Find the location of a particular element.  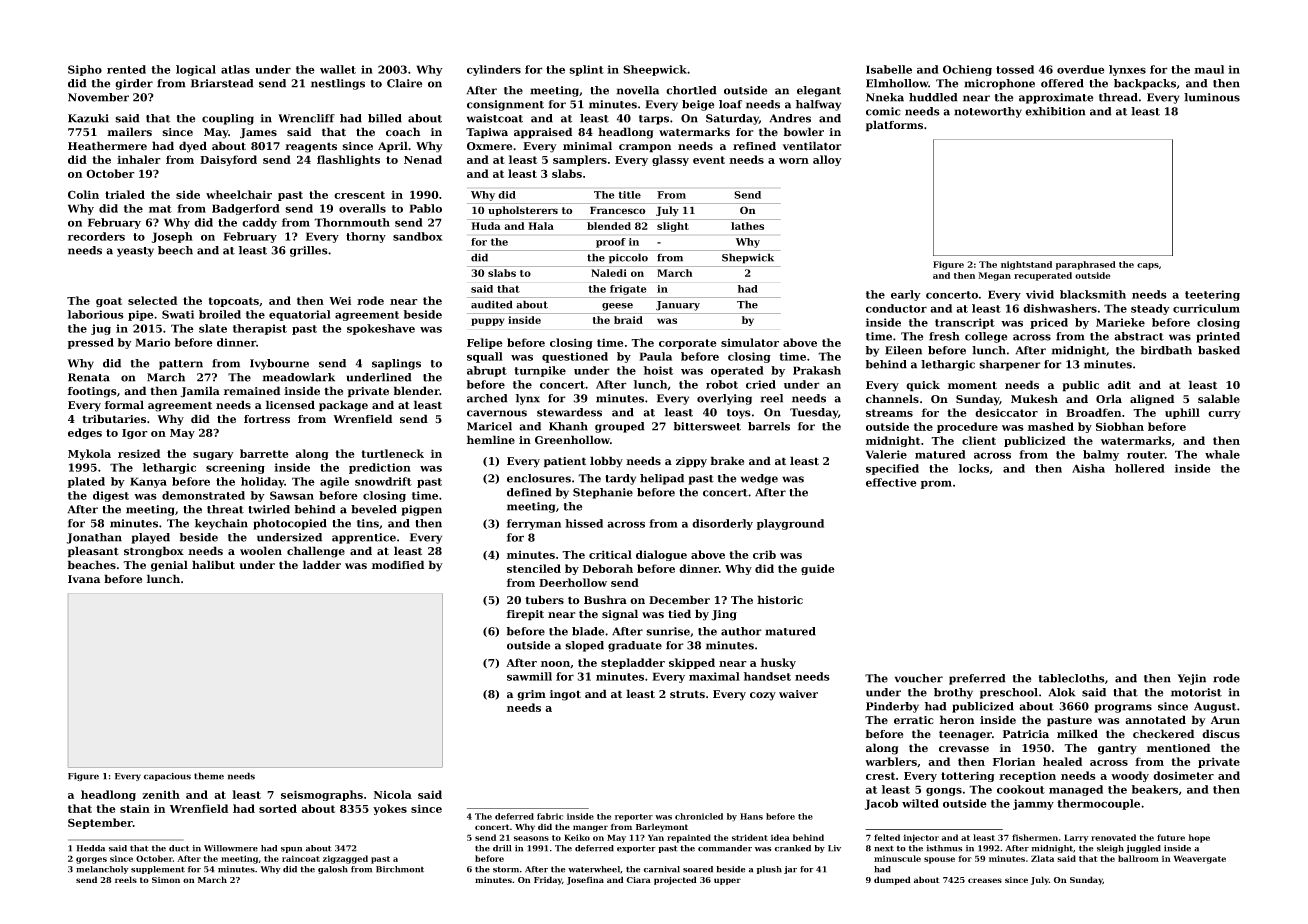

tottering is located at coordinates (968, 776).
